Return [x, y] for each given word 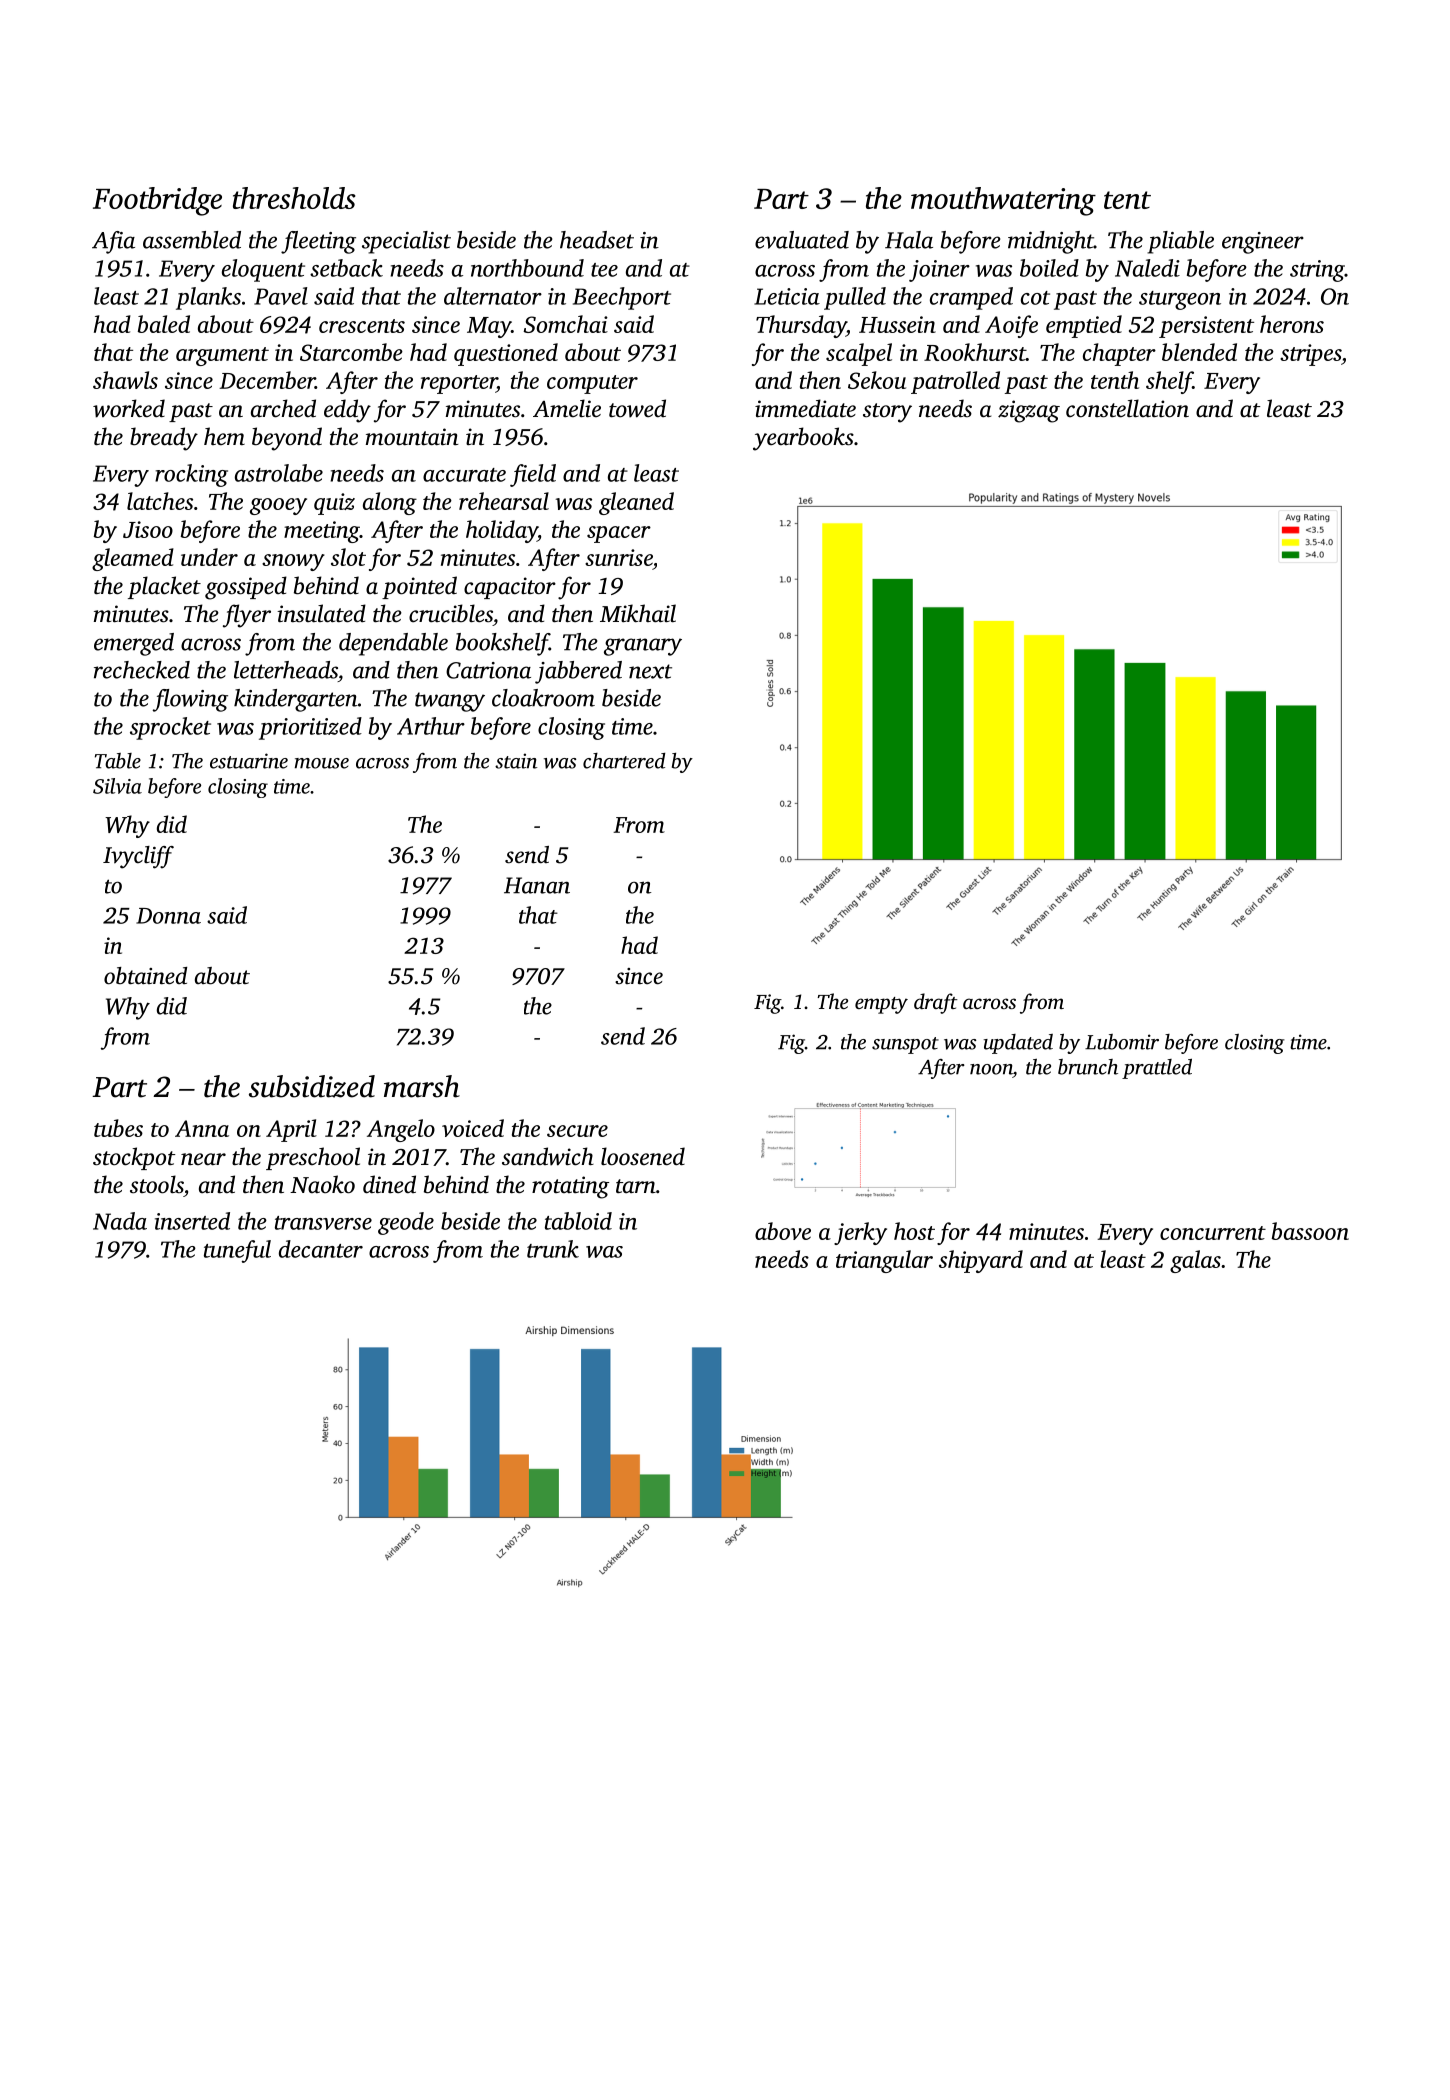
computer [592, 384]
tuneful [237, 1251]
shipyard [981, 1261]
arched [283, 408]
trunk [553, 1249]
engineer [1263, 243]
